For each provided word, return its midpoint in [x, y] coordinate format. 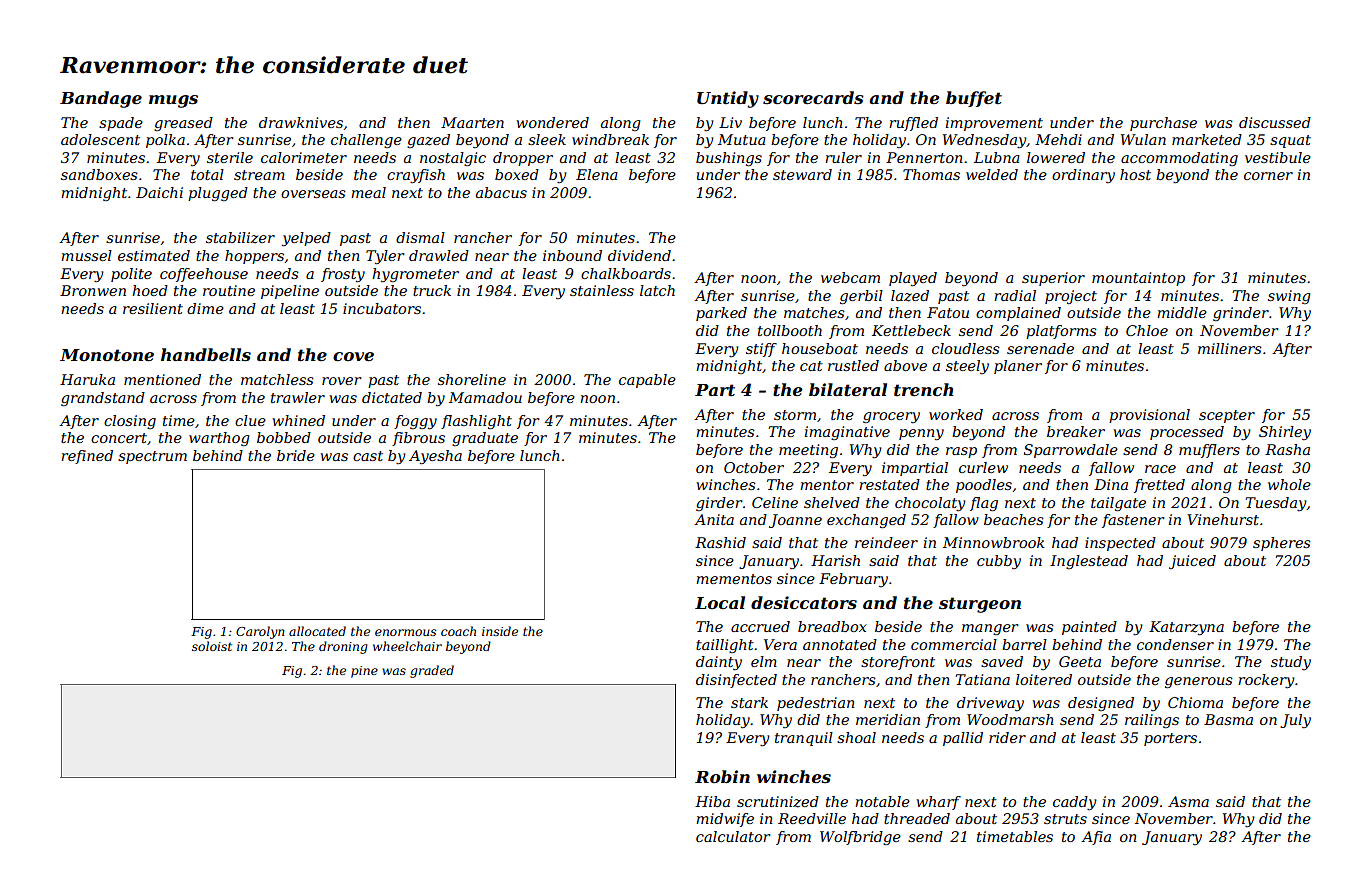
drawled [439, 255]
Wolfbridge [860, 838]
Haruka [87, 379]
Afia [1096, 838]
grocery [891, 417]
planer [1018, 367]
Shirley [1285, 433]
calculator [733, 836]
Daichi [159, 192]
